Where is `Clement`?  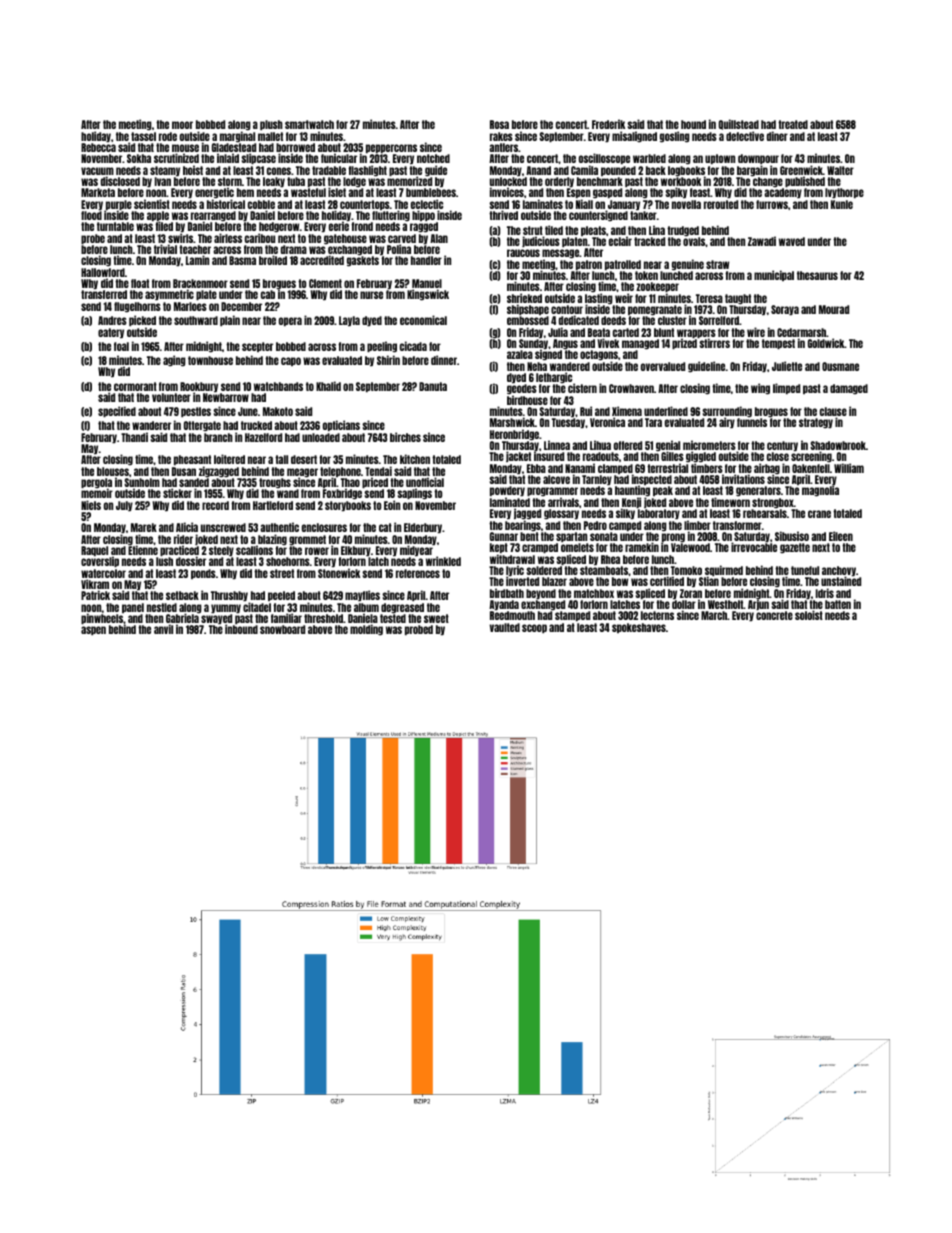 Clement is located at coordinates (325, 284).
